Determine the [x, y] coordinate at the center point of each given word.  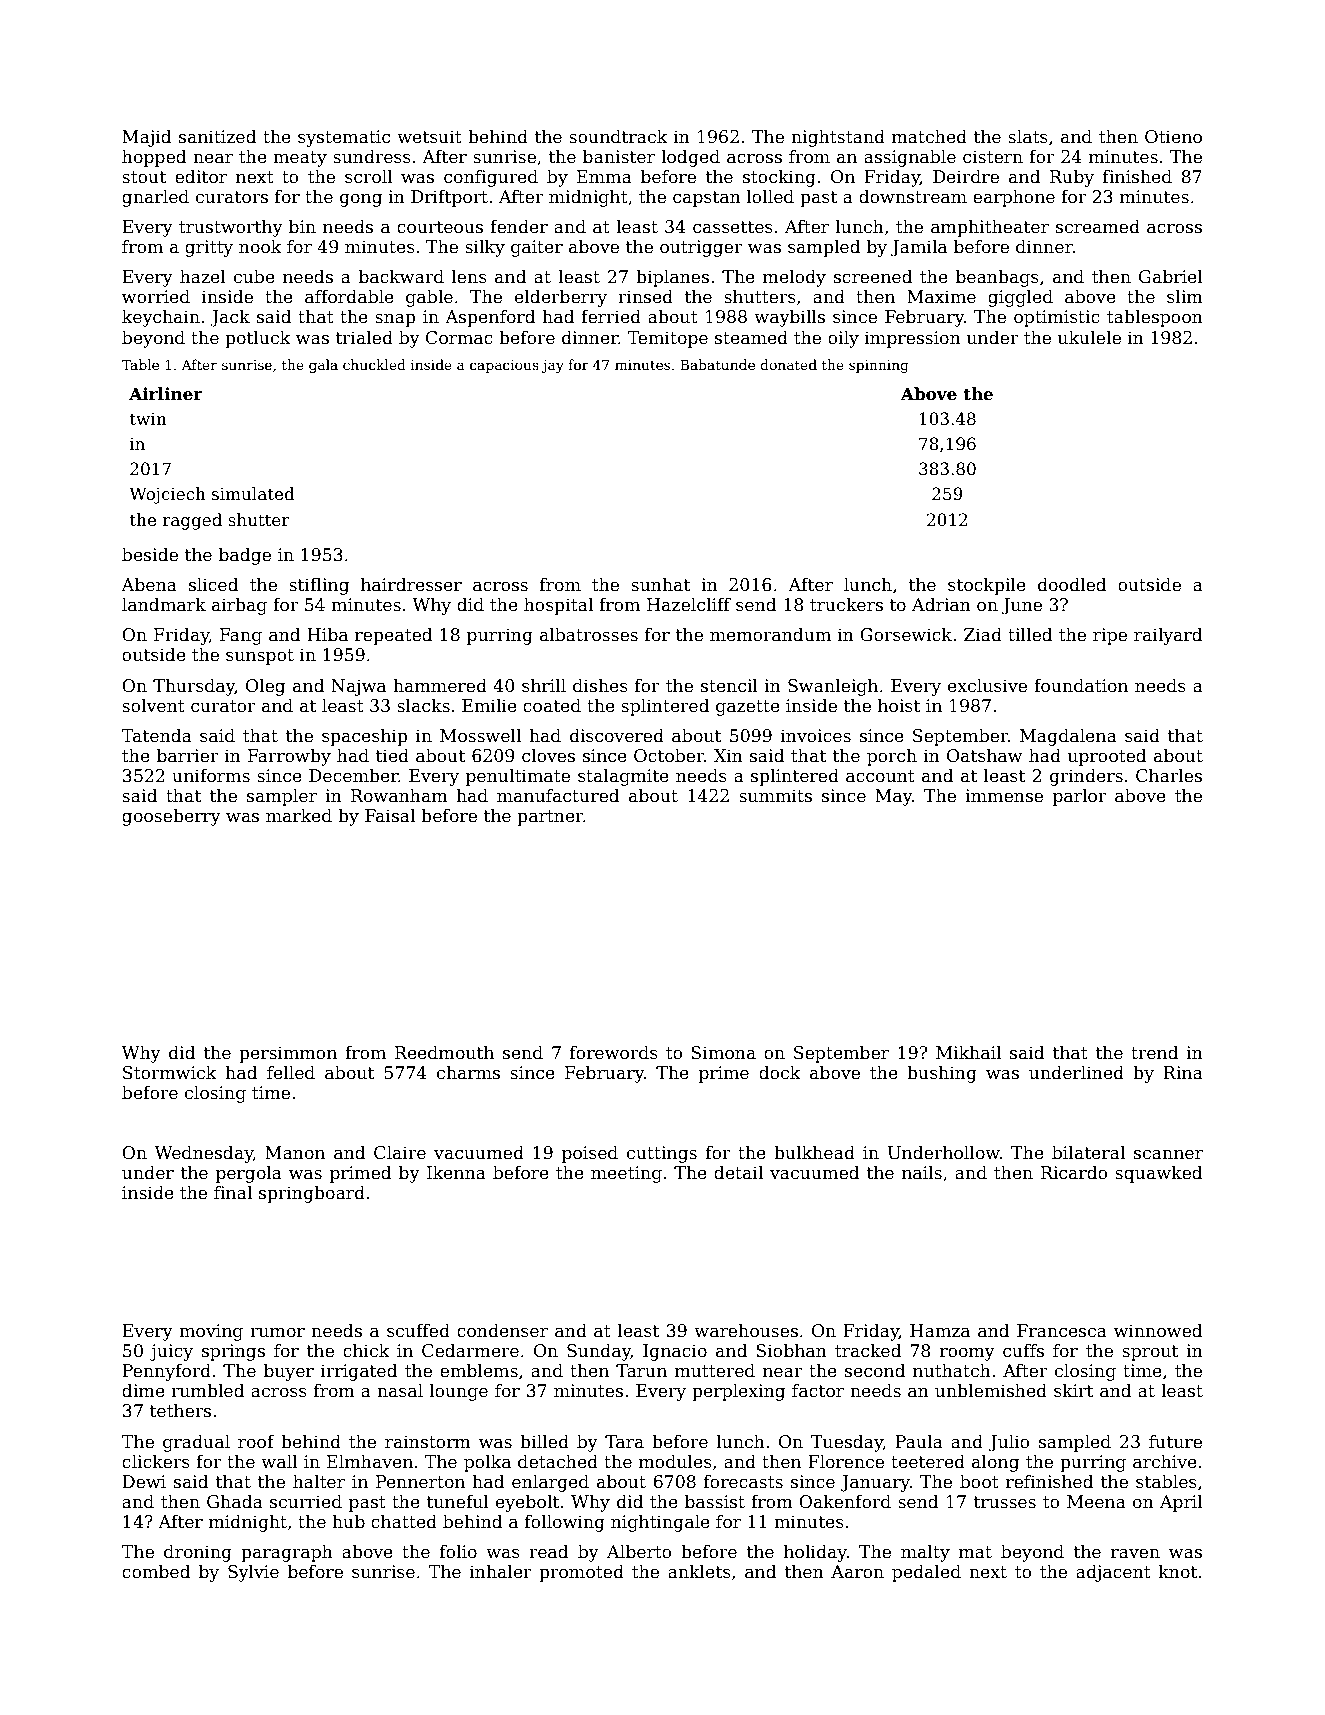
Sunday [599, 1352]
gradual [196, 1443]
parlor [1080, 797]
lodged [690, 158]
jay [553, 366]
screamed [1098, 226]
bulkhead [814, 1152]
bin [302, 226]
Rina [1183, 1073]
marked [299, 815]
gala [323, 366]
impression [913, 339]
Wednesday [204, 1154]
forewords [614, 1052]
